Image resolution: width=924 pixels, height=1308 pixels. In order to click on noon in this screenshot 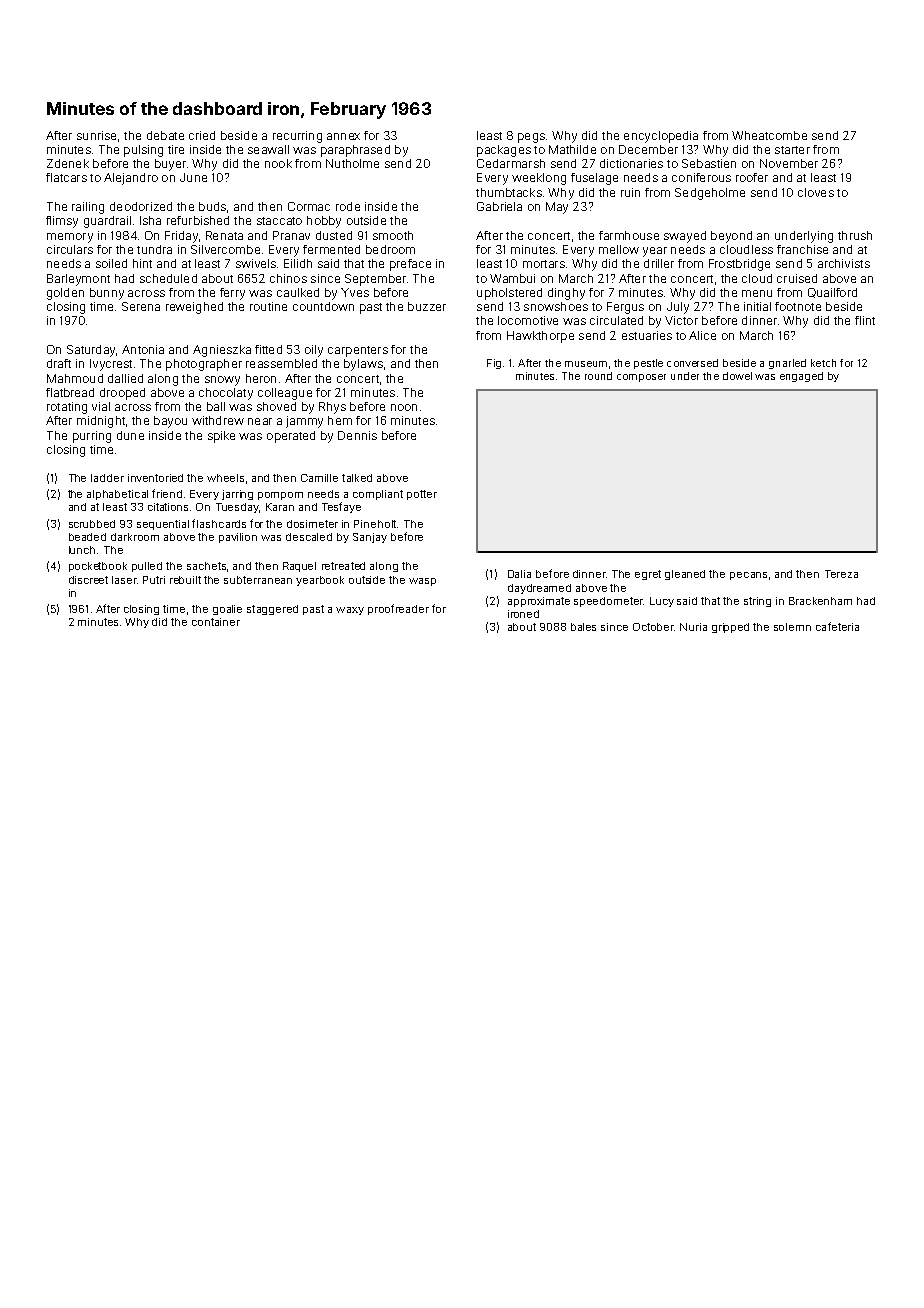, I will do `click(404, 407)`.
